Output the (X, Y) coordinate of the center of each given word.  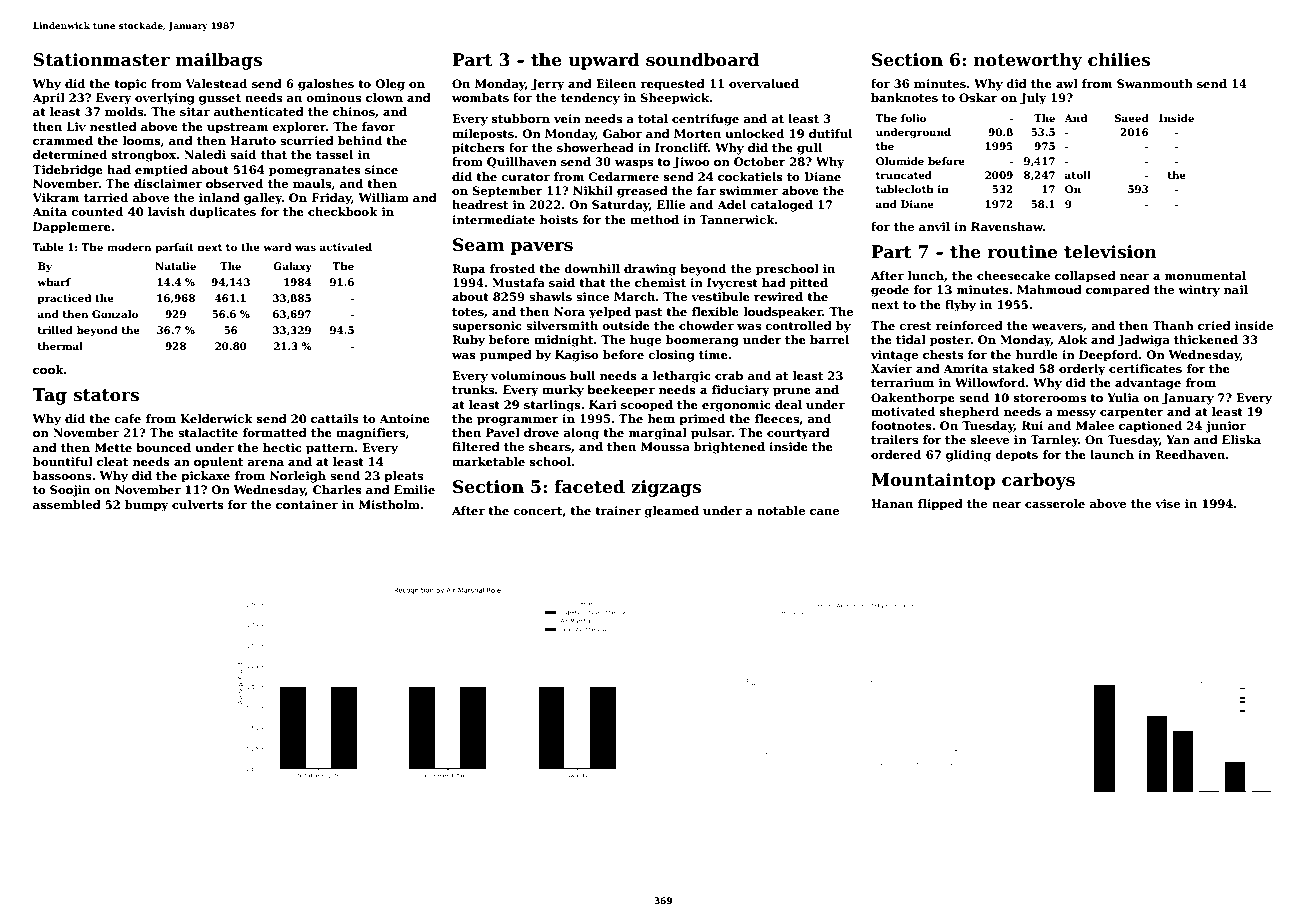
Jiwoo (691, 163)
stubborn (521, 118)
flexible (715, 311)
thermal (60, 346)
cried (1214, 325)
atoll (1078, 175)
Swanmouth (1155, 83)
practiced (64, 299)
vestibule (720, 296)
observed (234, 183)
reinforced (969, 325)
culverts (198, 504)
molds (124, 111)
